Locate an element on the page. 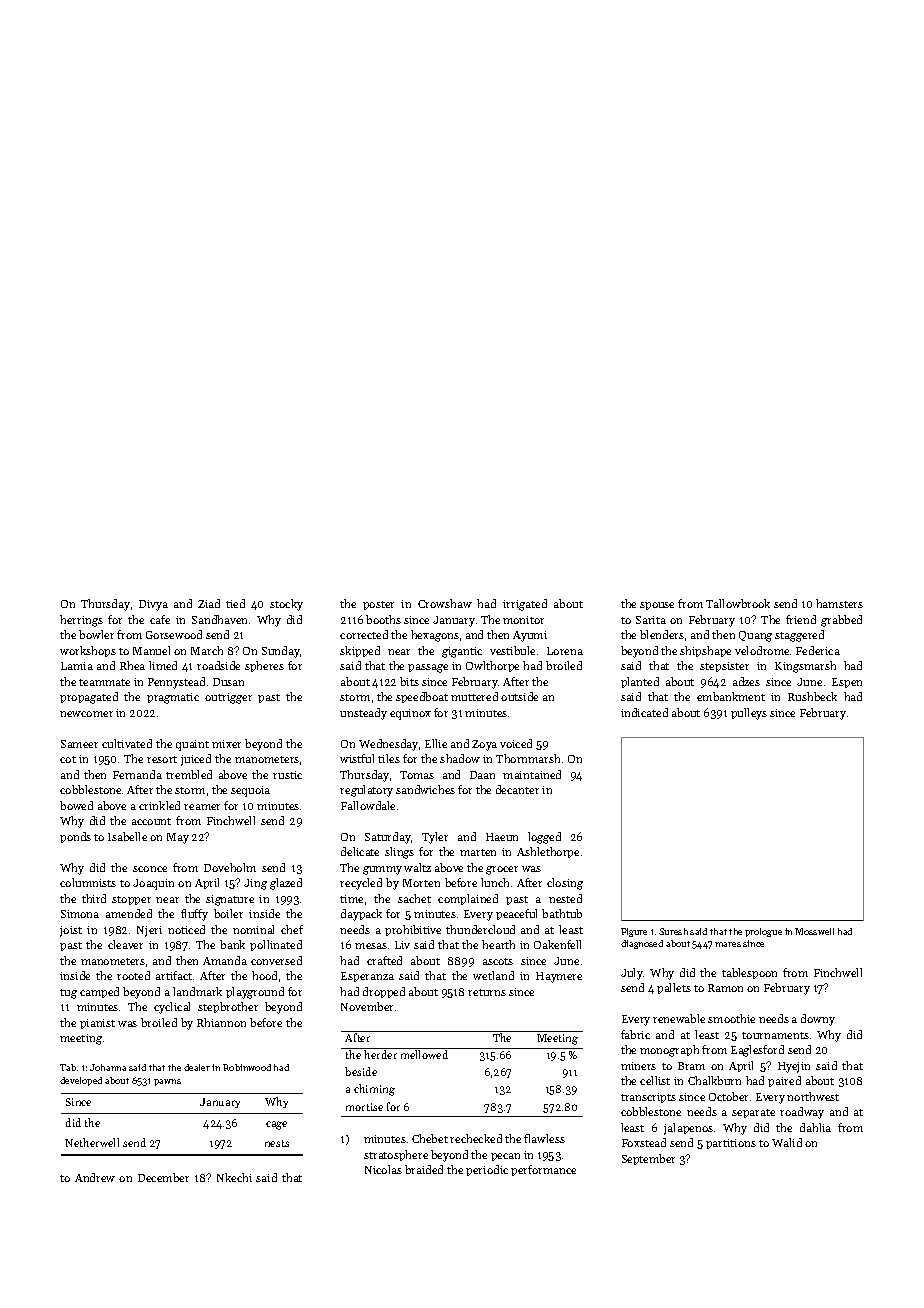 Image resolution: width=924 pixels, height=1308 pixels. downy is located at coordinates (818, 1020).
